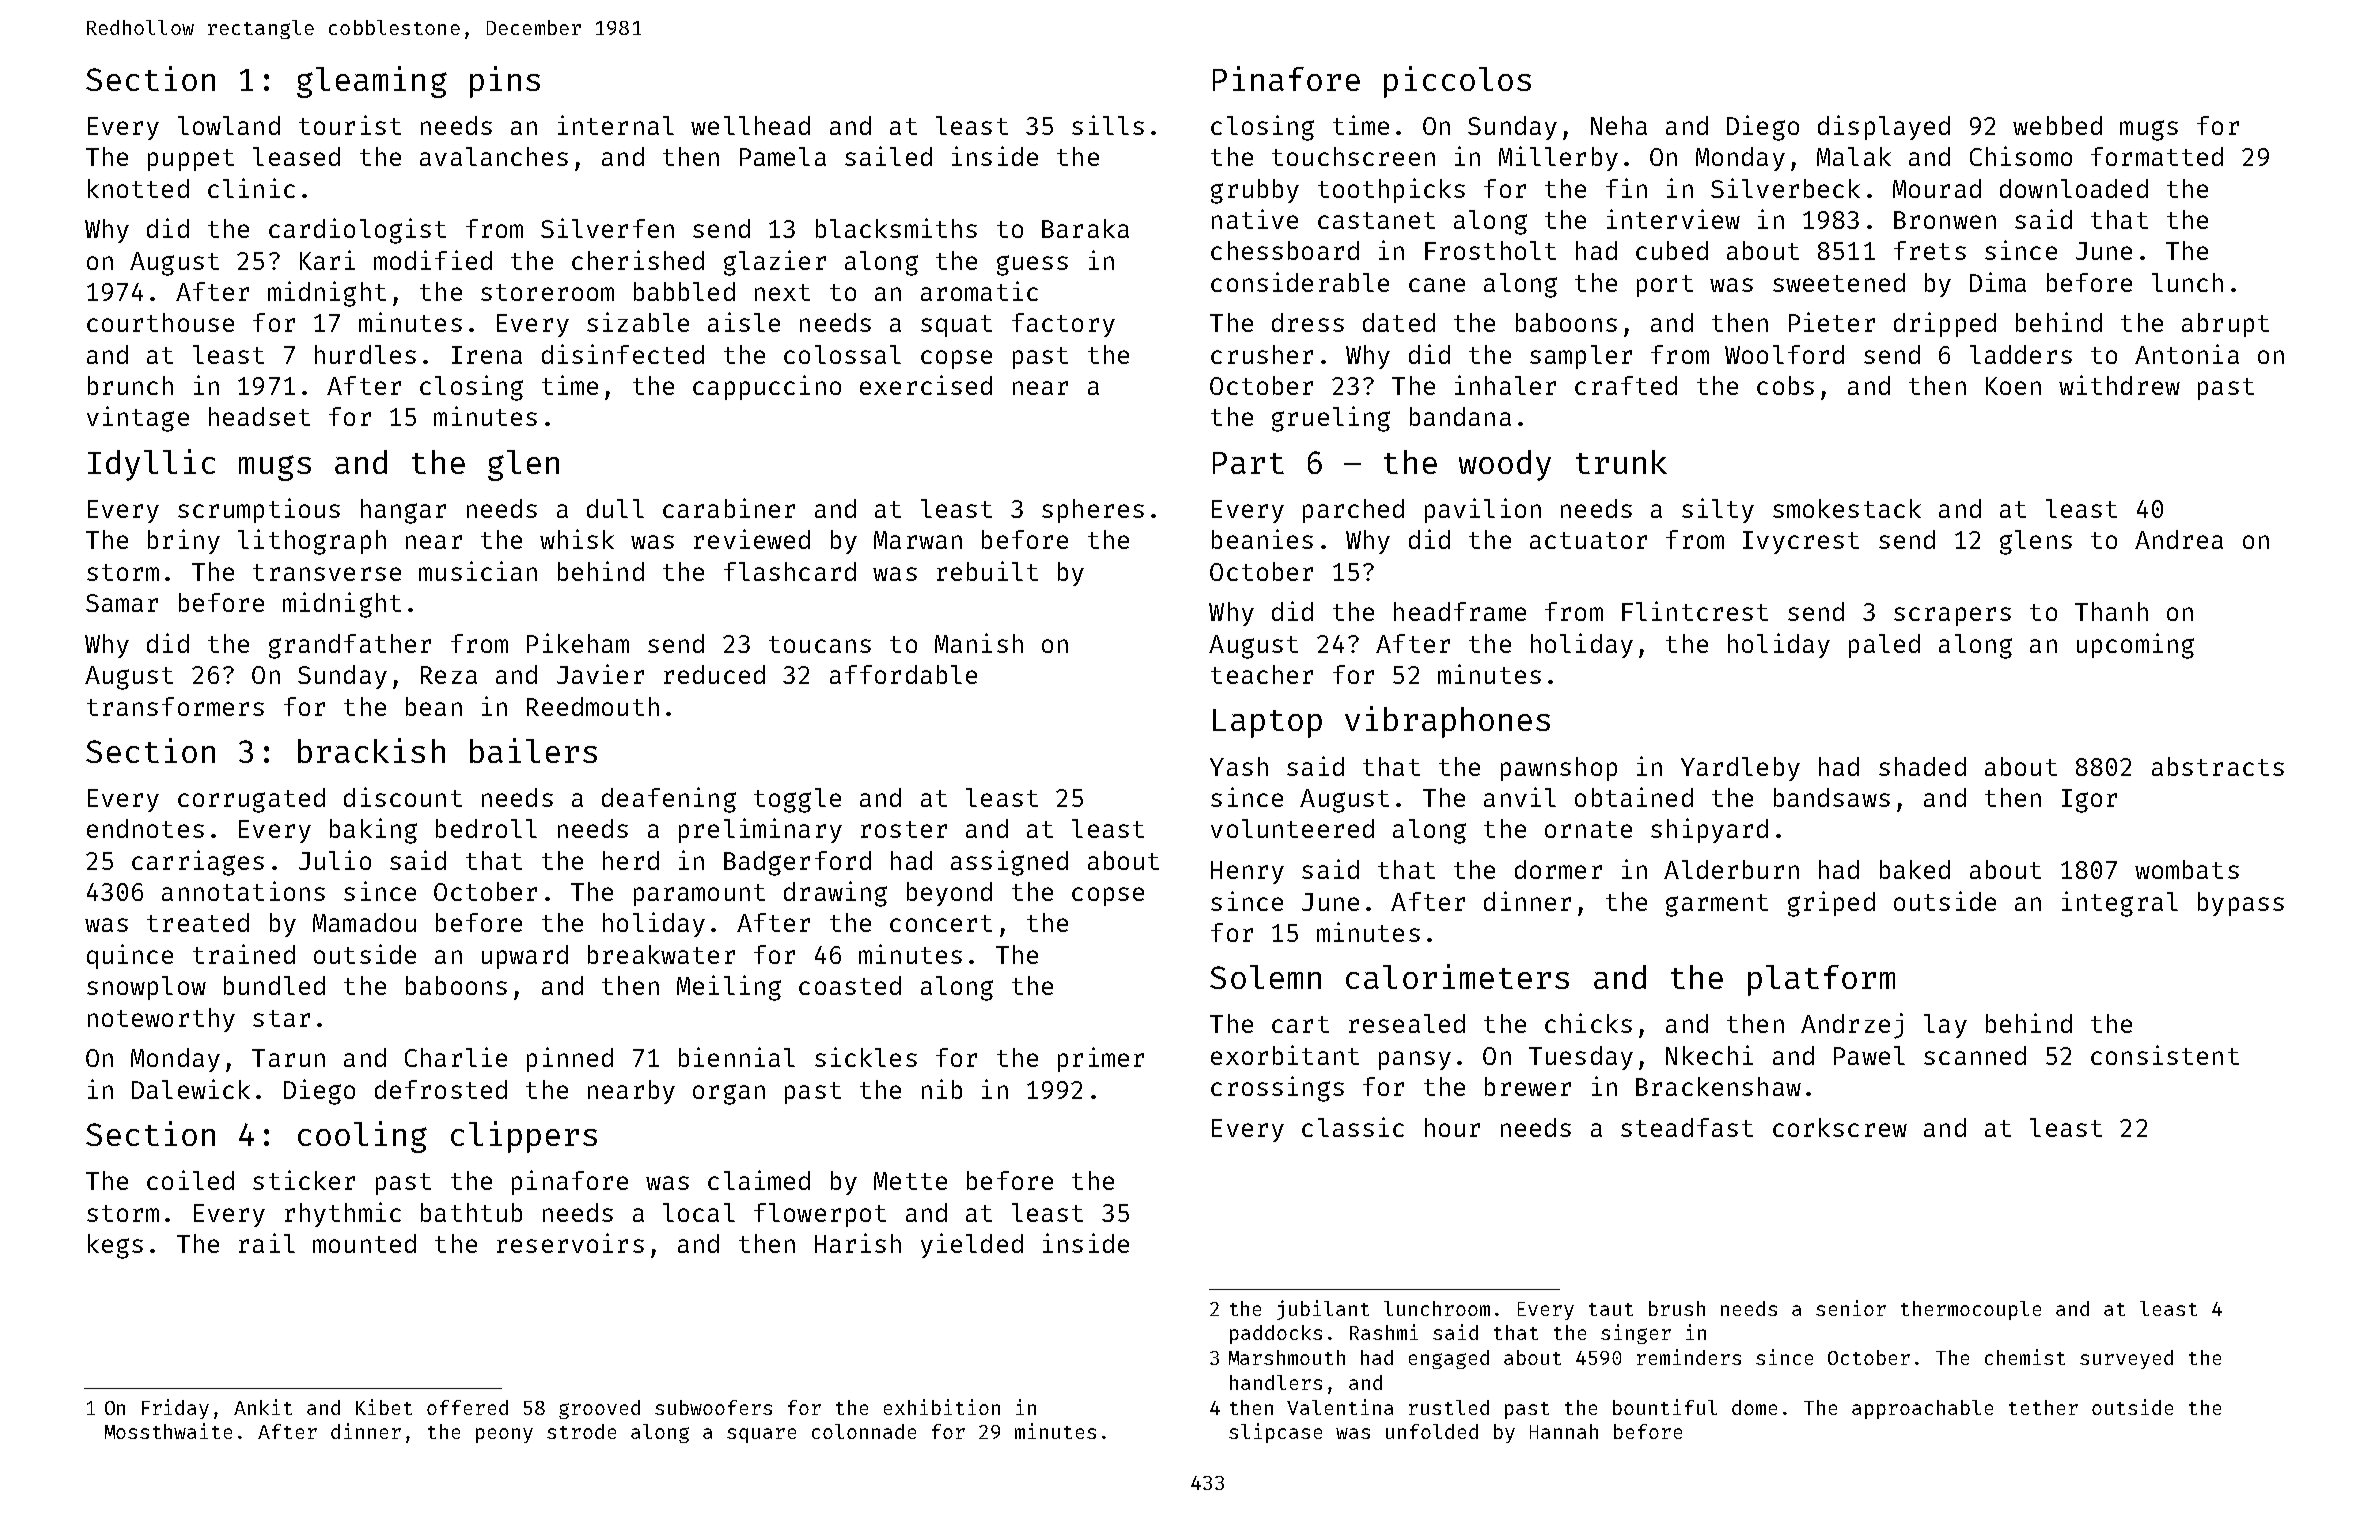  Describe the element at coordinates (1564, 1431) in the document. I see `Hannah` at that location.
